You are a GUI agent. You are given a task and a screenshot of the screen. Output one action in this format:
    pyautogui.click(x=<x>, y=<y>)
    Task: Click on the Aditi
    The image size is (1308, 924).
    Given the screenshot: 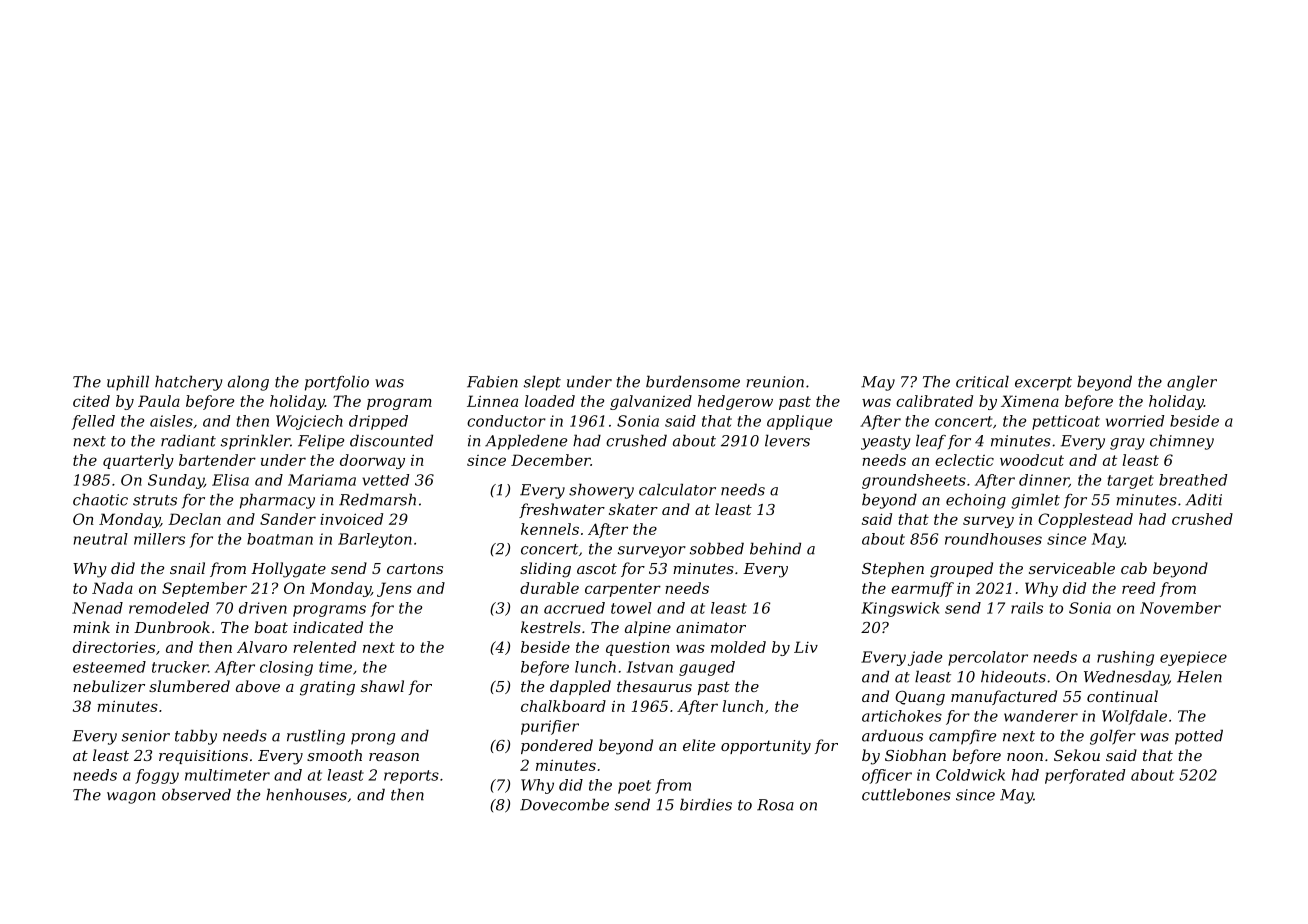 What is the action you would take?
    pyautogui.click(x=1203, y=499)
